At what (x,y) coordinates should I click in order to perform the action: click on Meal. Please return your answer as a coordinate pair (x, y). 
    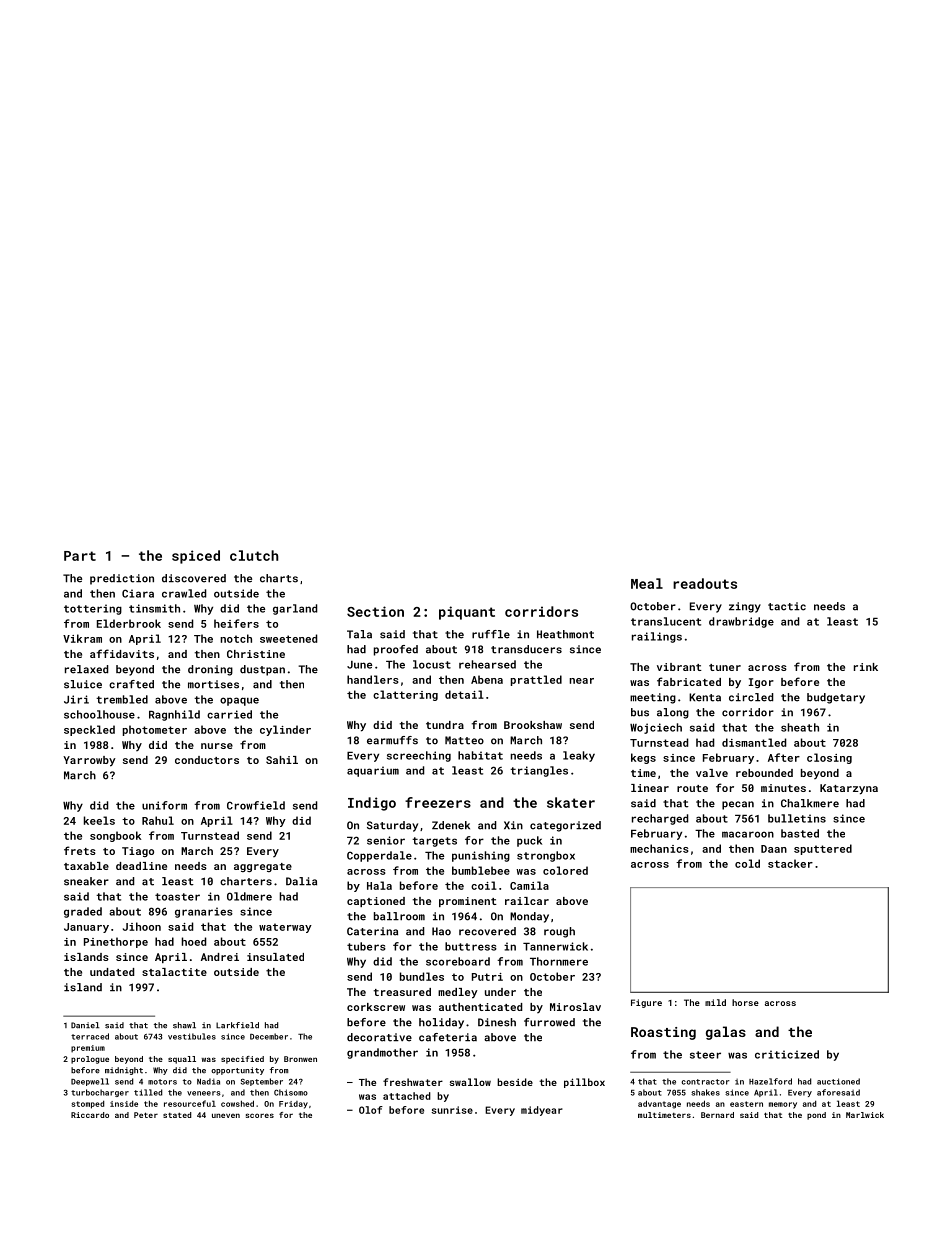
    Looking at the image, I should click on (647, 583).
